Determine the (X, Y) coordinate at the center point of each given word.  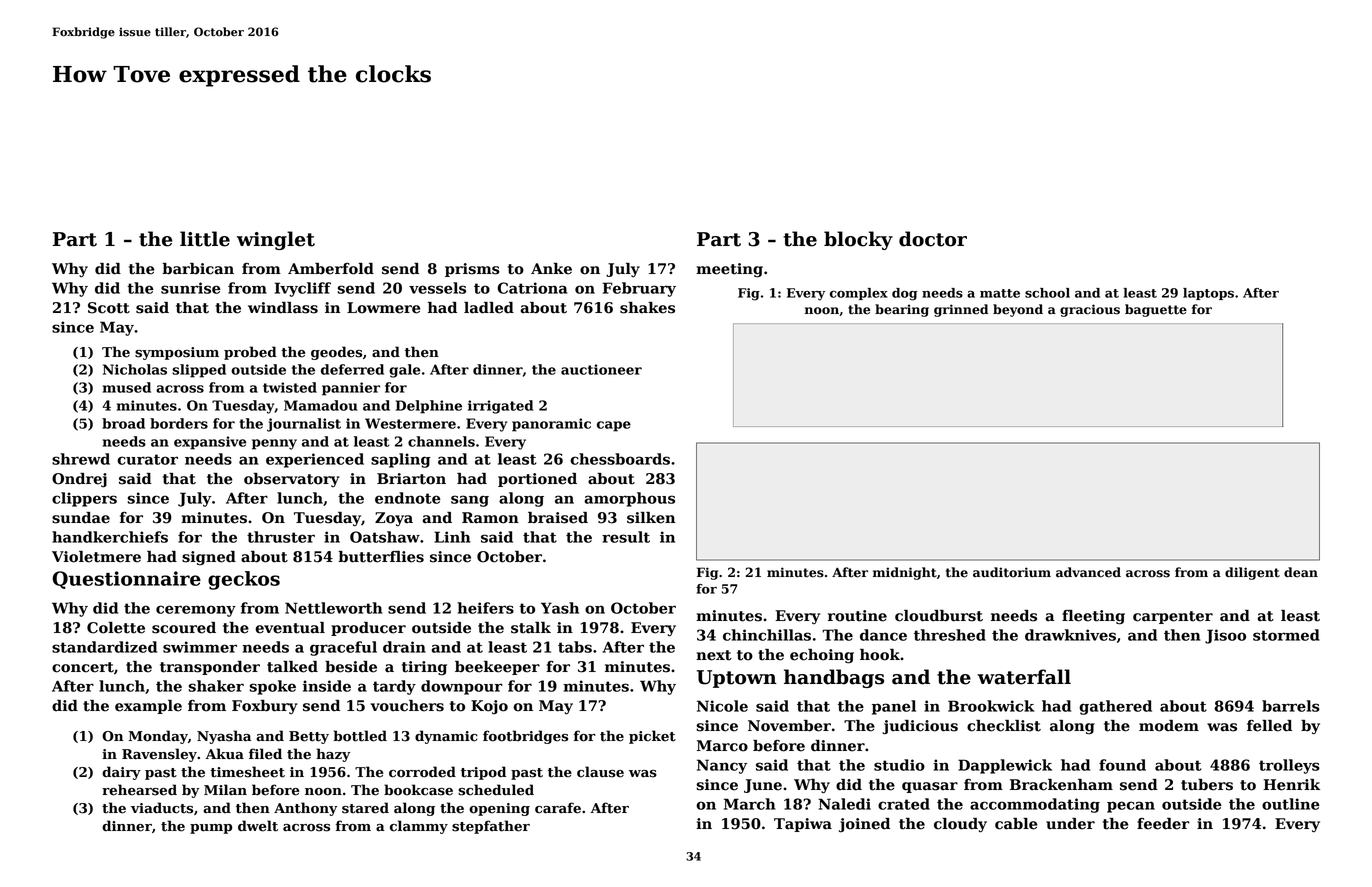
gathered (1115, 707)
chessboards (620, 459)
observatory (292, 480)
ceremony (196, 611)
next (714, 655)
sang (470, 501)
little (205, 239)
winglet (276, 240)
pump (211, 829)
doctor (933, 239)
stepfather (491, 827)
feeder (1163, 824)
